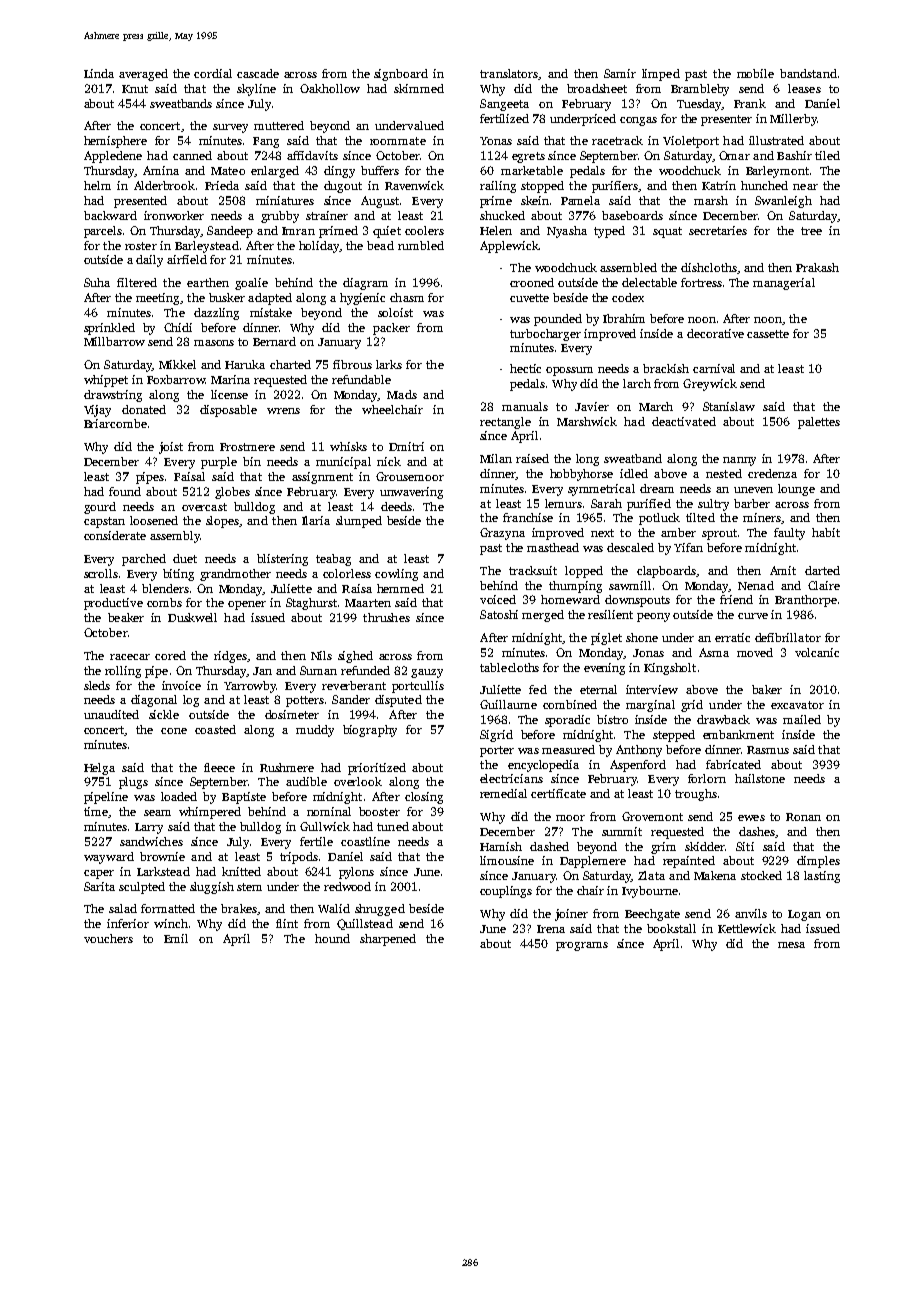 The height and width of the screenshot is (1308, 924). I want to click on Mads, so click(402, 394).
